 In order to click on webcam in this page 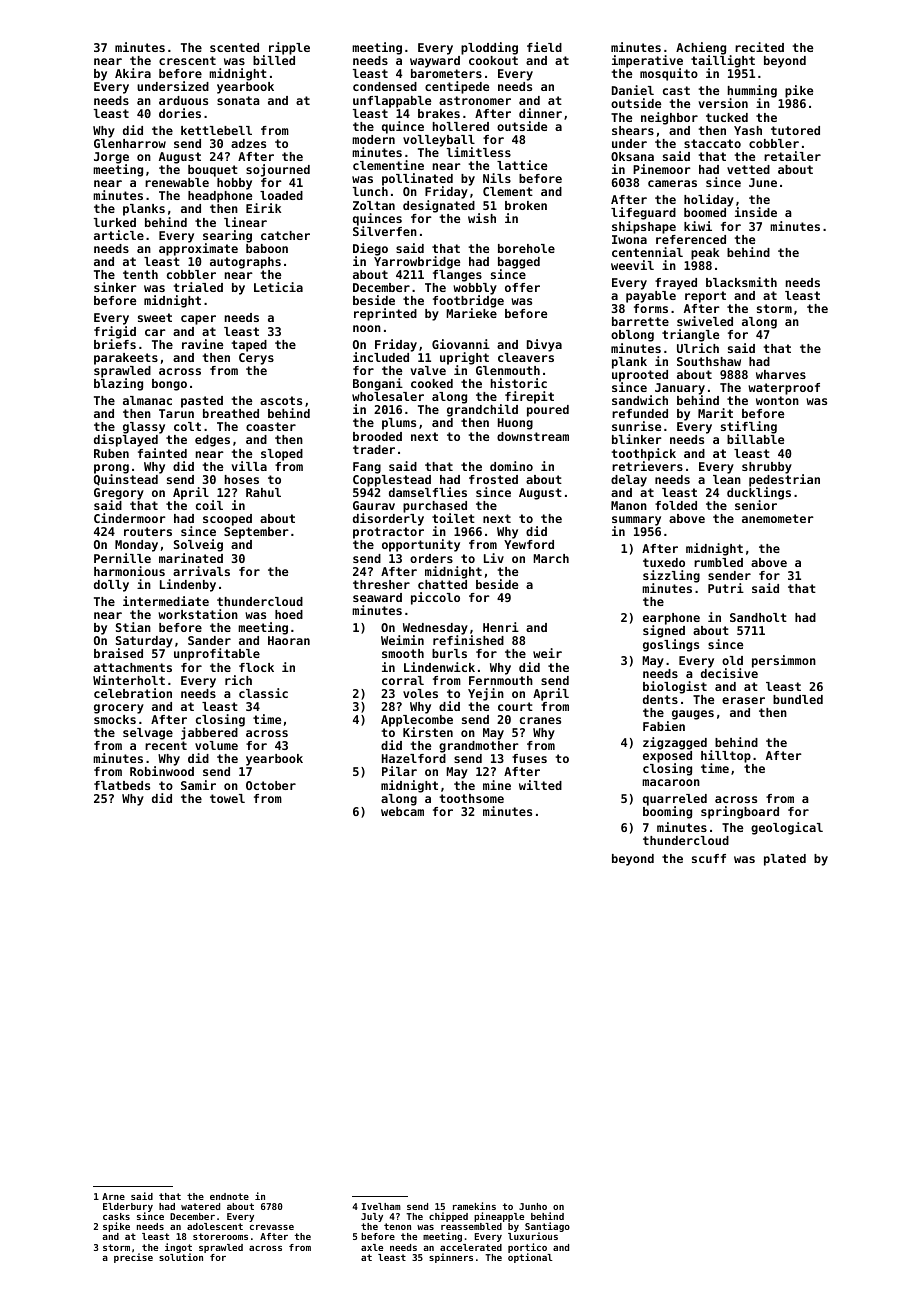, I will do `click(402, 811)`.
